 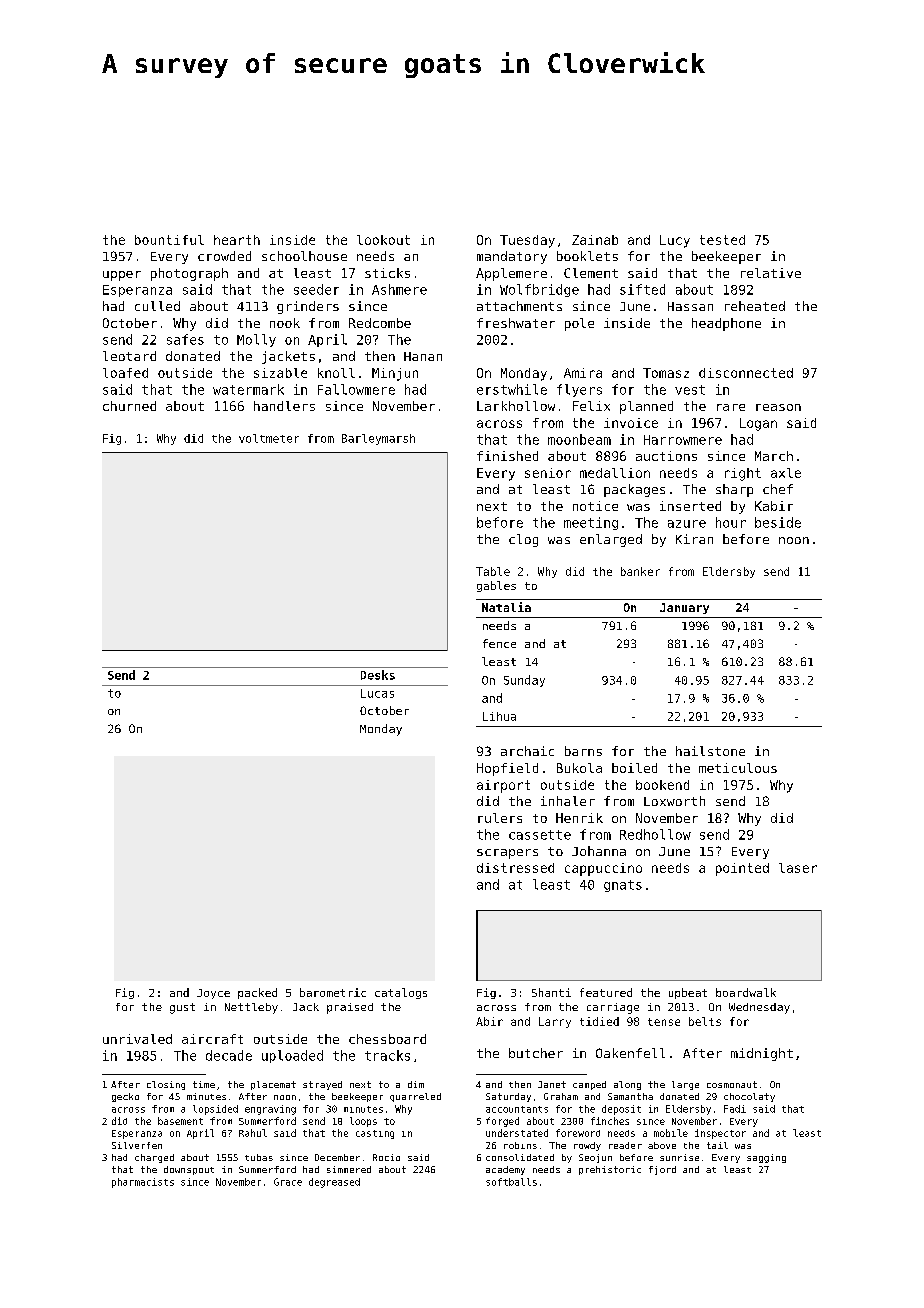 I want to click on catalogs, so click(x=401, y=993).
